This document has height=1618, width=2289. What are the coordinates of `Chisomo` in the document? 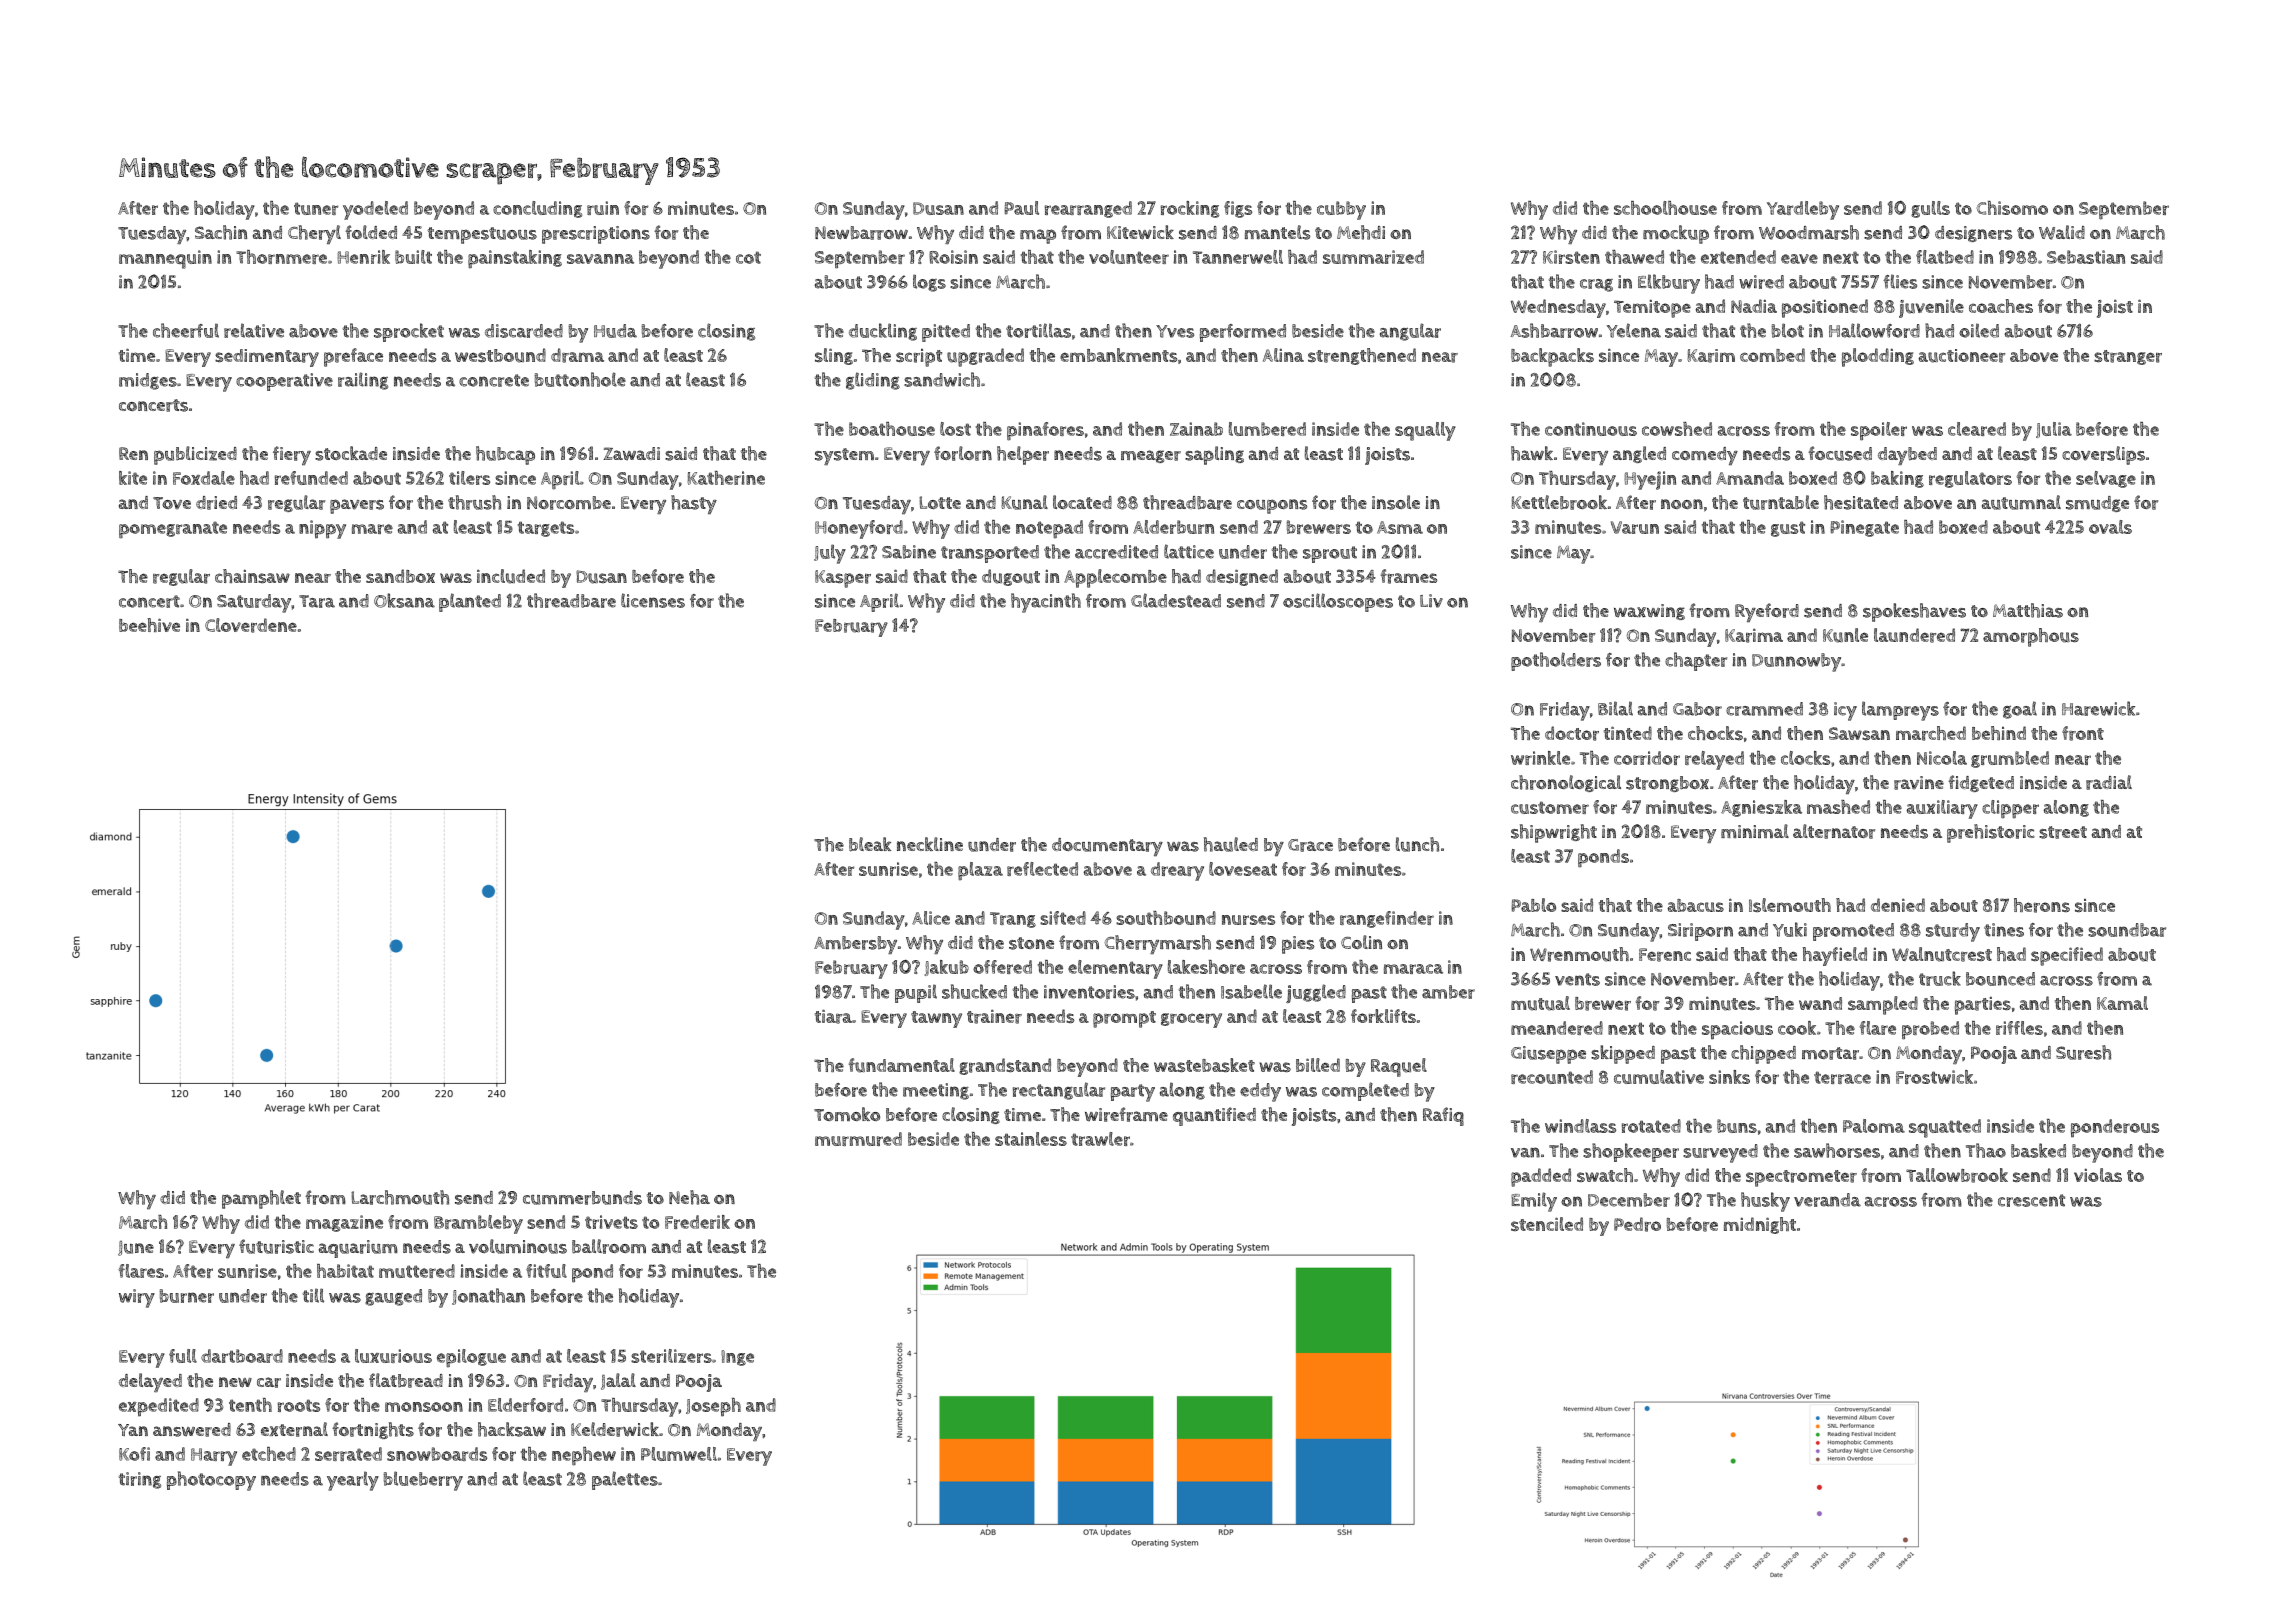 It's located at (2012, 208).
